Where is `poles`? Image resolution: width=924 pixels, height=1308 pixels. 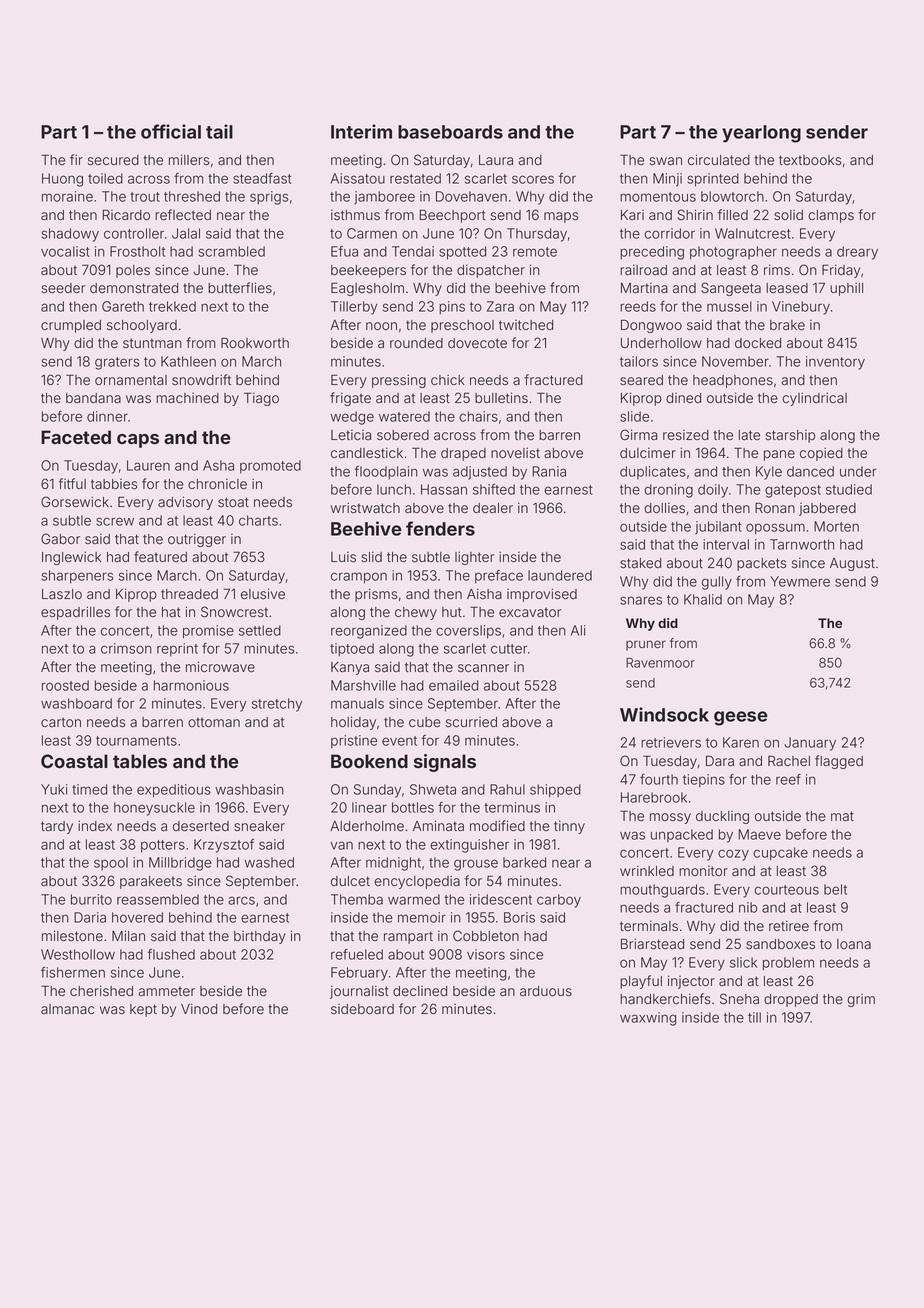 poles is located at coordinates (133, 271).
